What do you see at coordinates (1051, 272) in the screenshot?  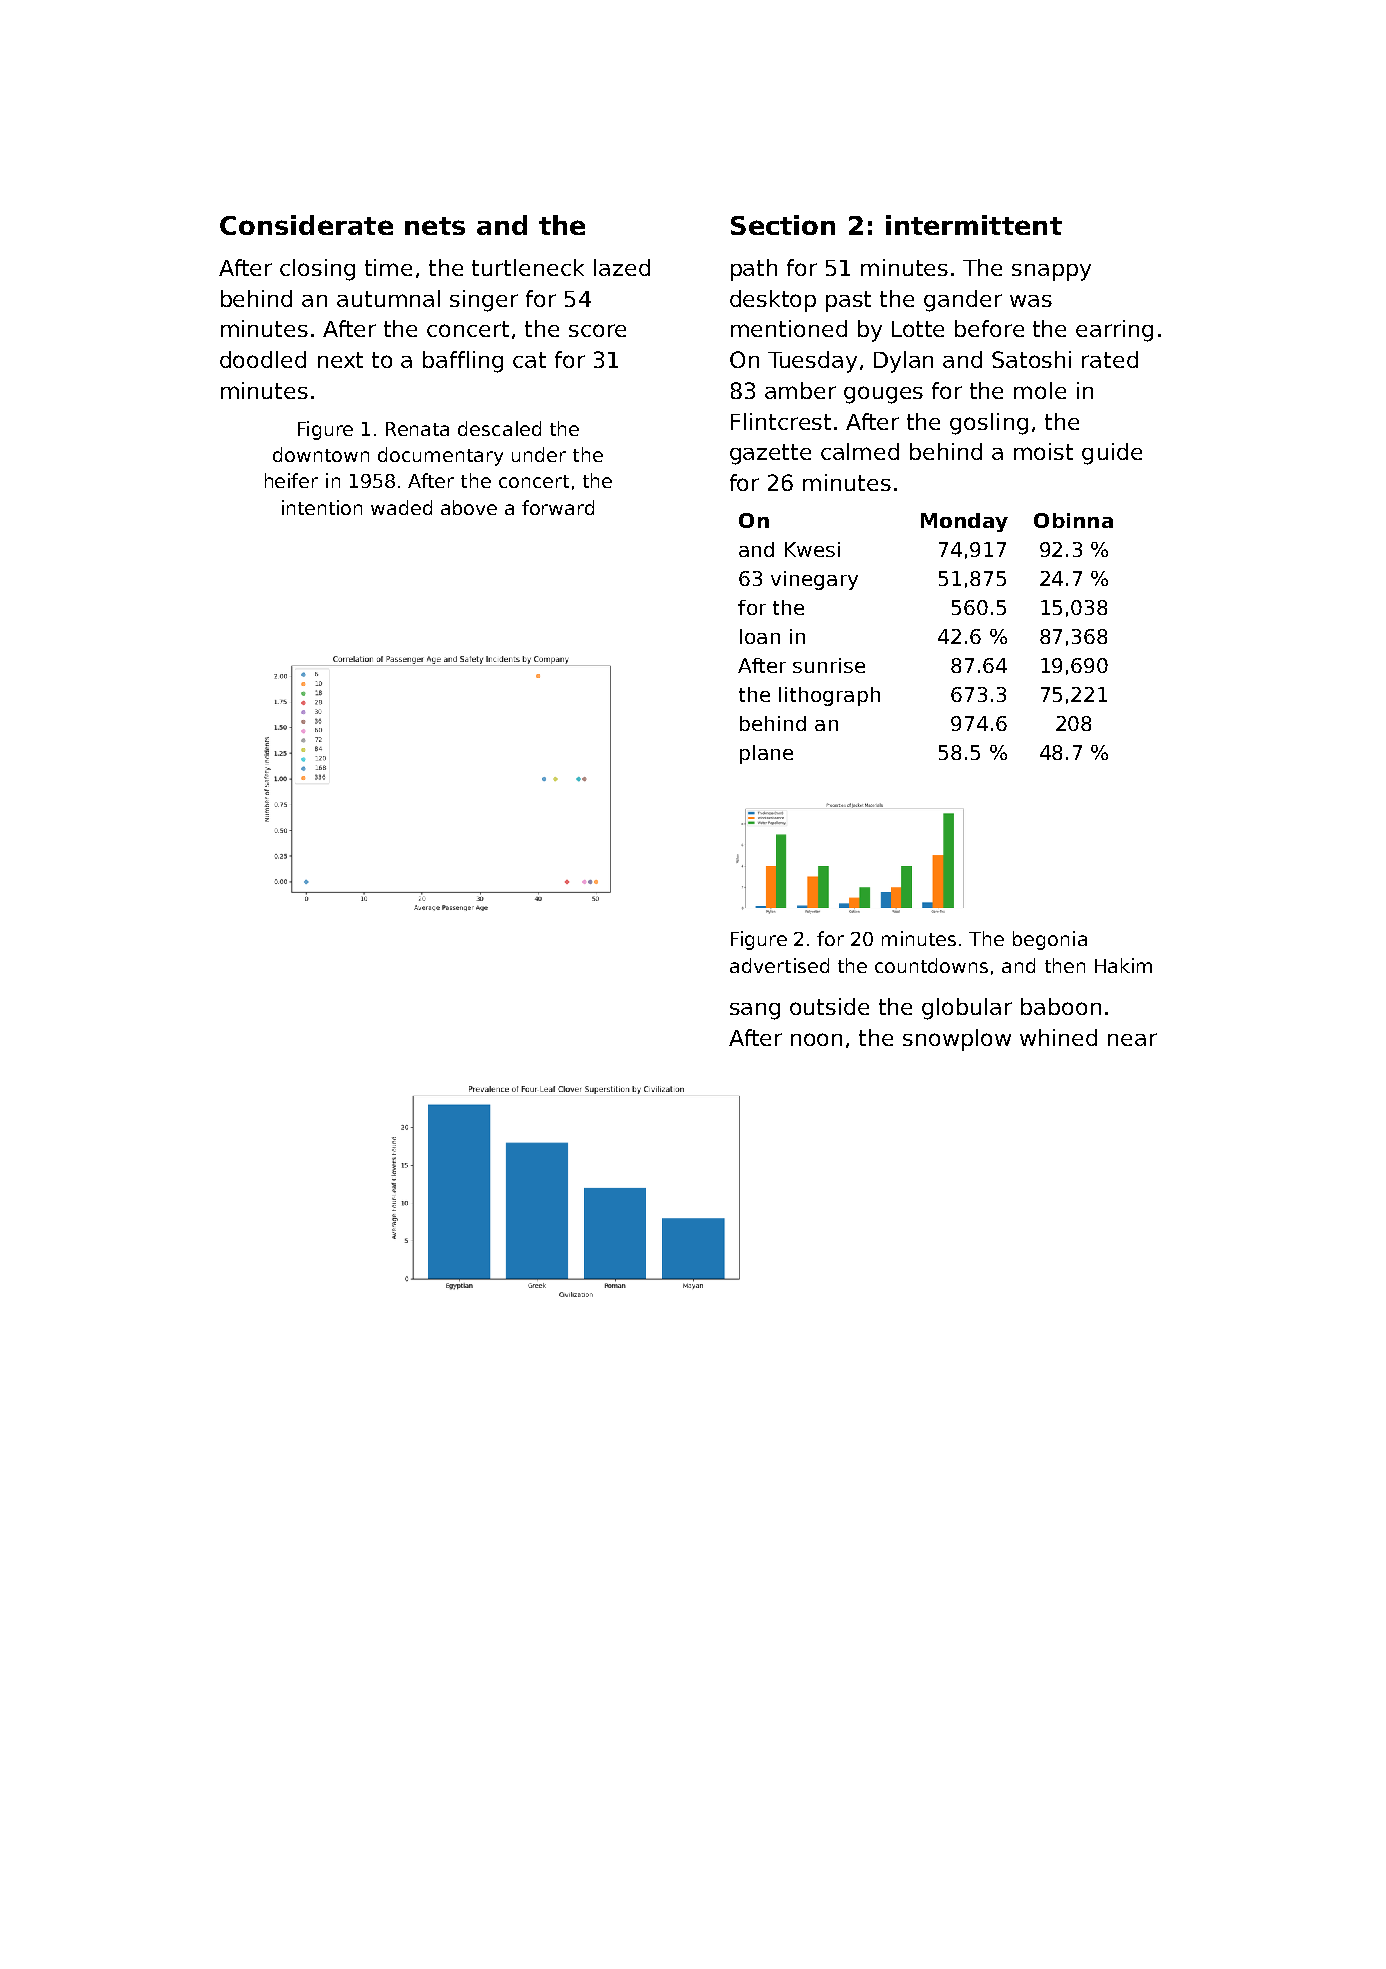 I see `snappy` at bounding box center [1051, 272].
